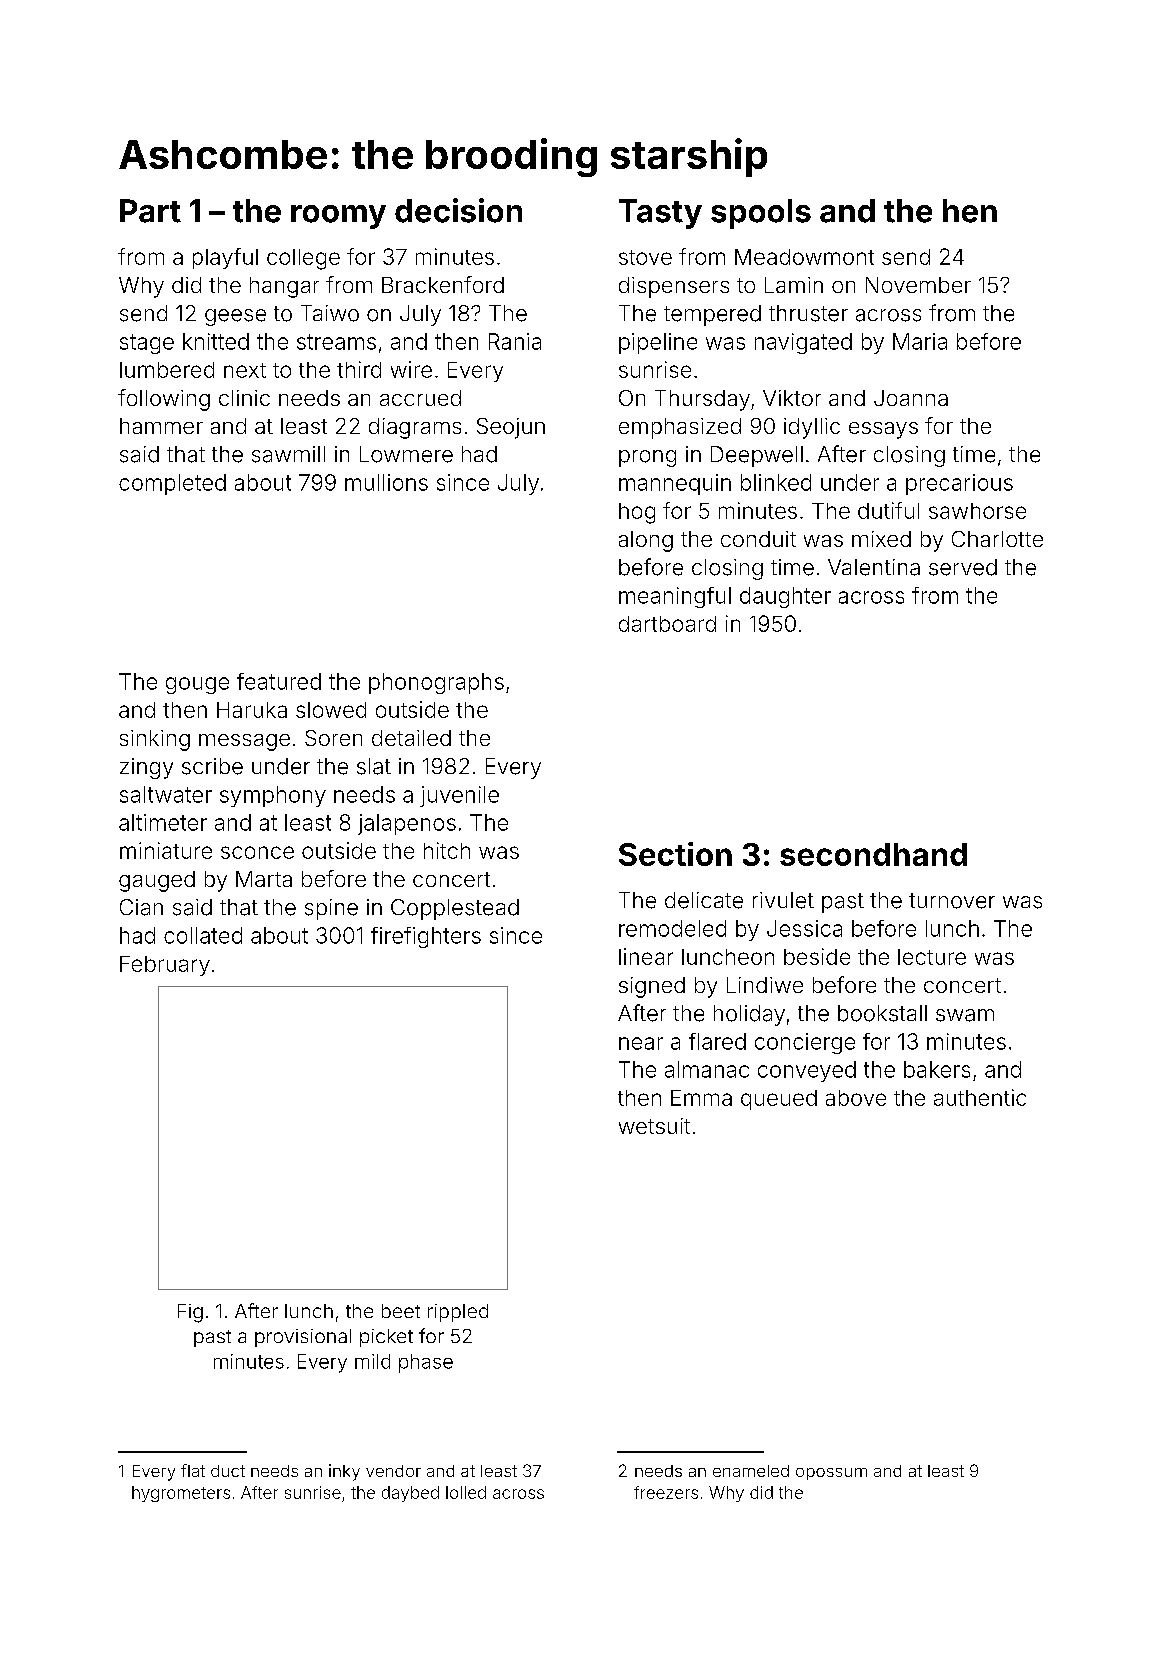  I want to click on beside, so click(817, 956).
